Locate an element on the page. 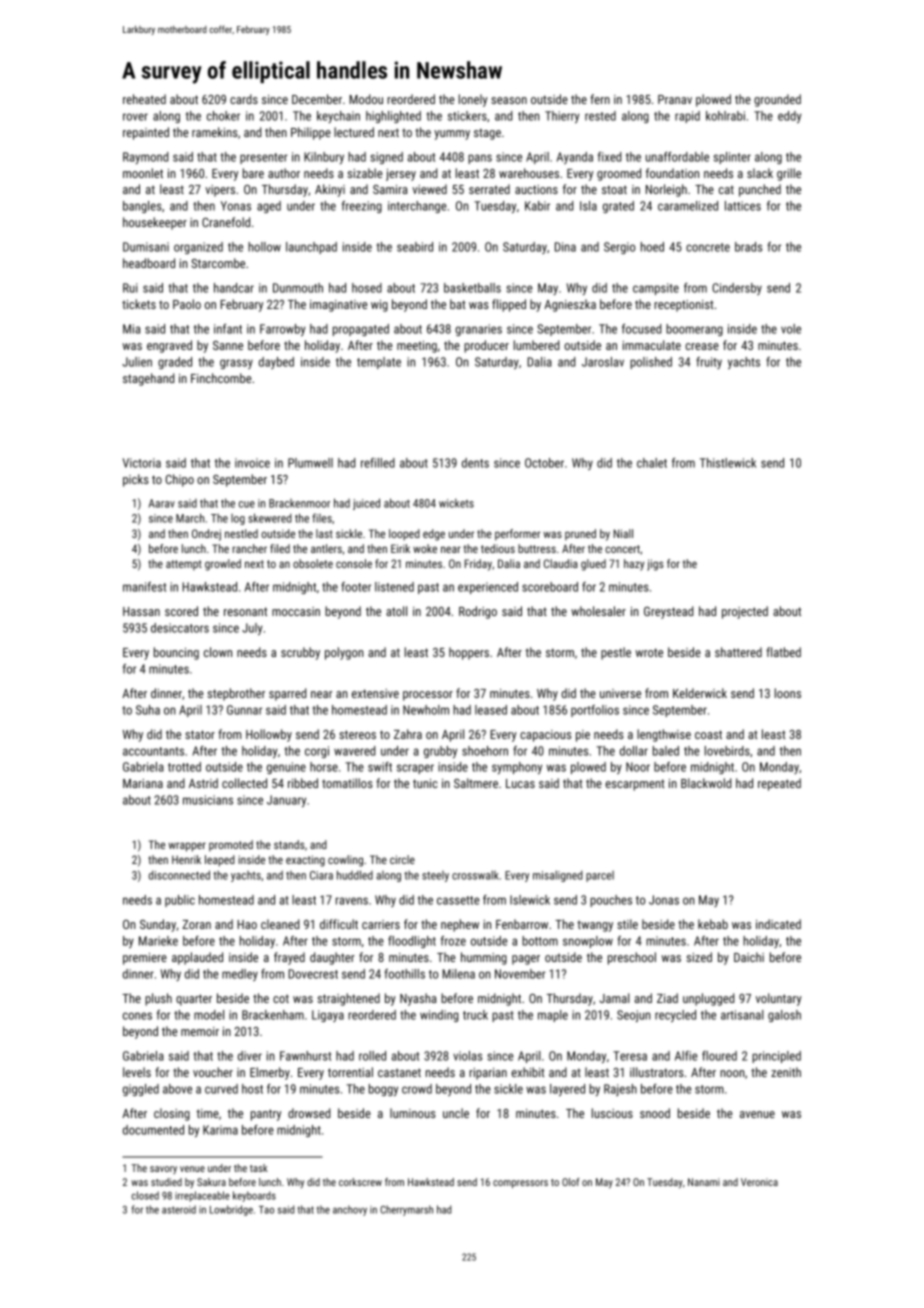 Image resolution: width=924 pixels, height=1308 pixels. frayed is located at coordinates (289, 958).
